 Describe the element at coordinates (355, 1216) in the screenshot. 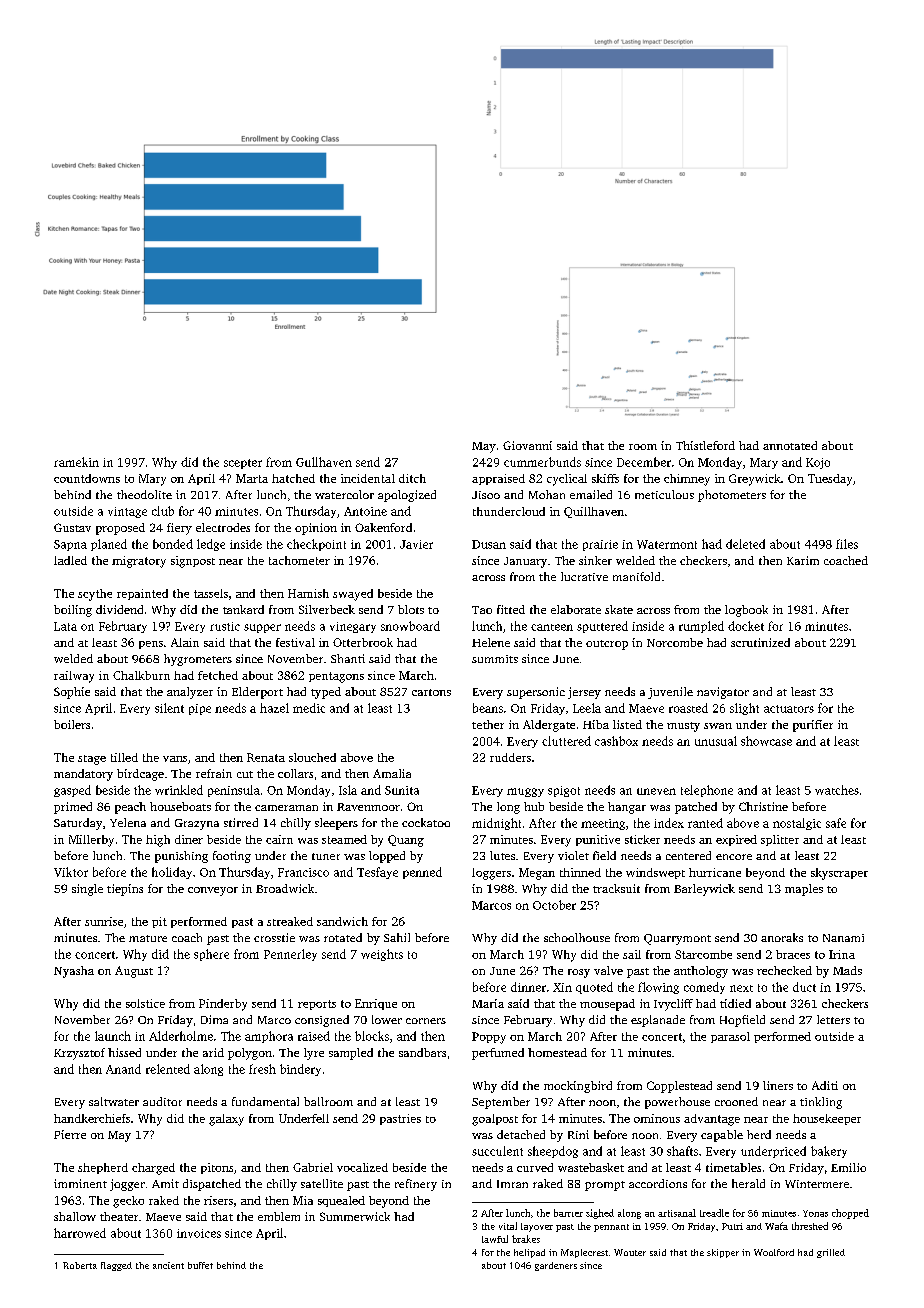

I see `Summerwick` at that location.
